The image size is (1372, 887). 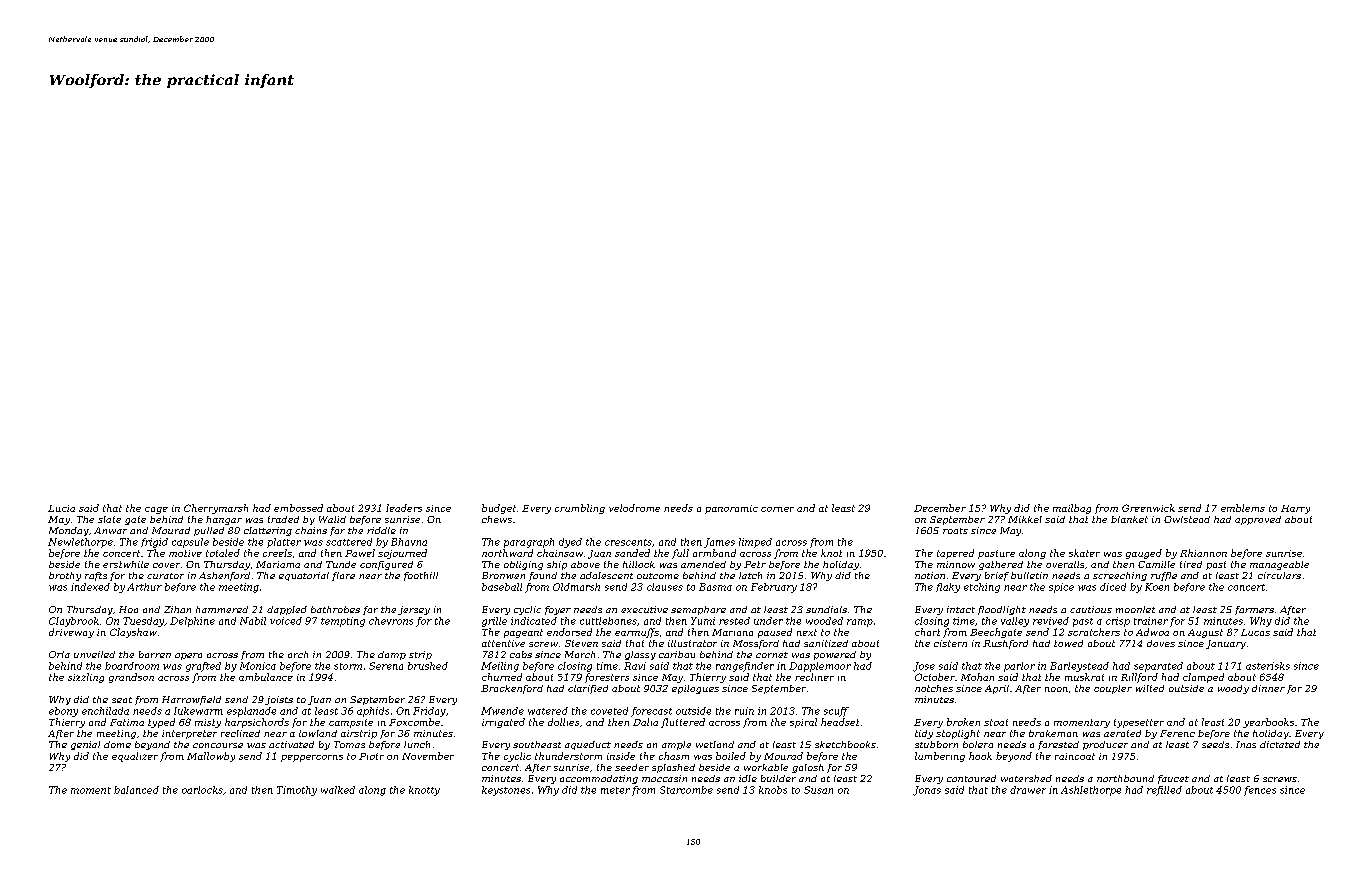 What do you see at coordinates (499, 509) in the image?
I see `budget` at bounding box center [499, 509].
